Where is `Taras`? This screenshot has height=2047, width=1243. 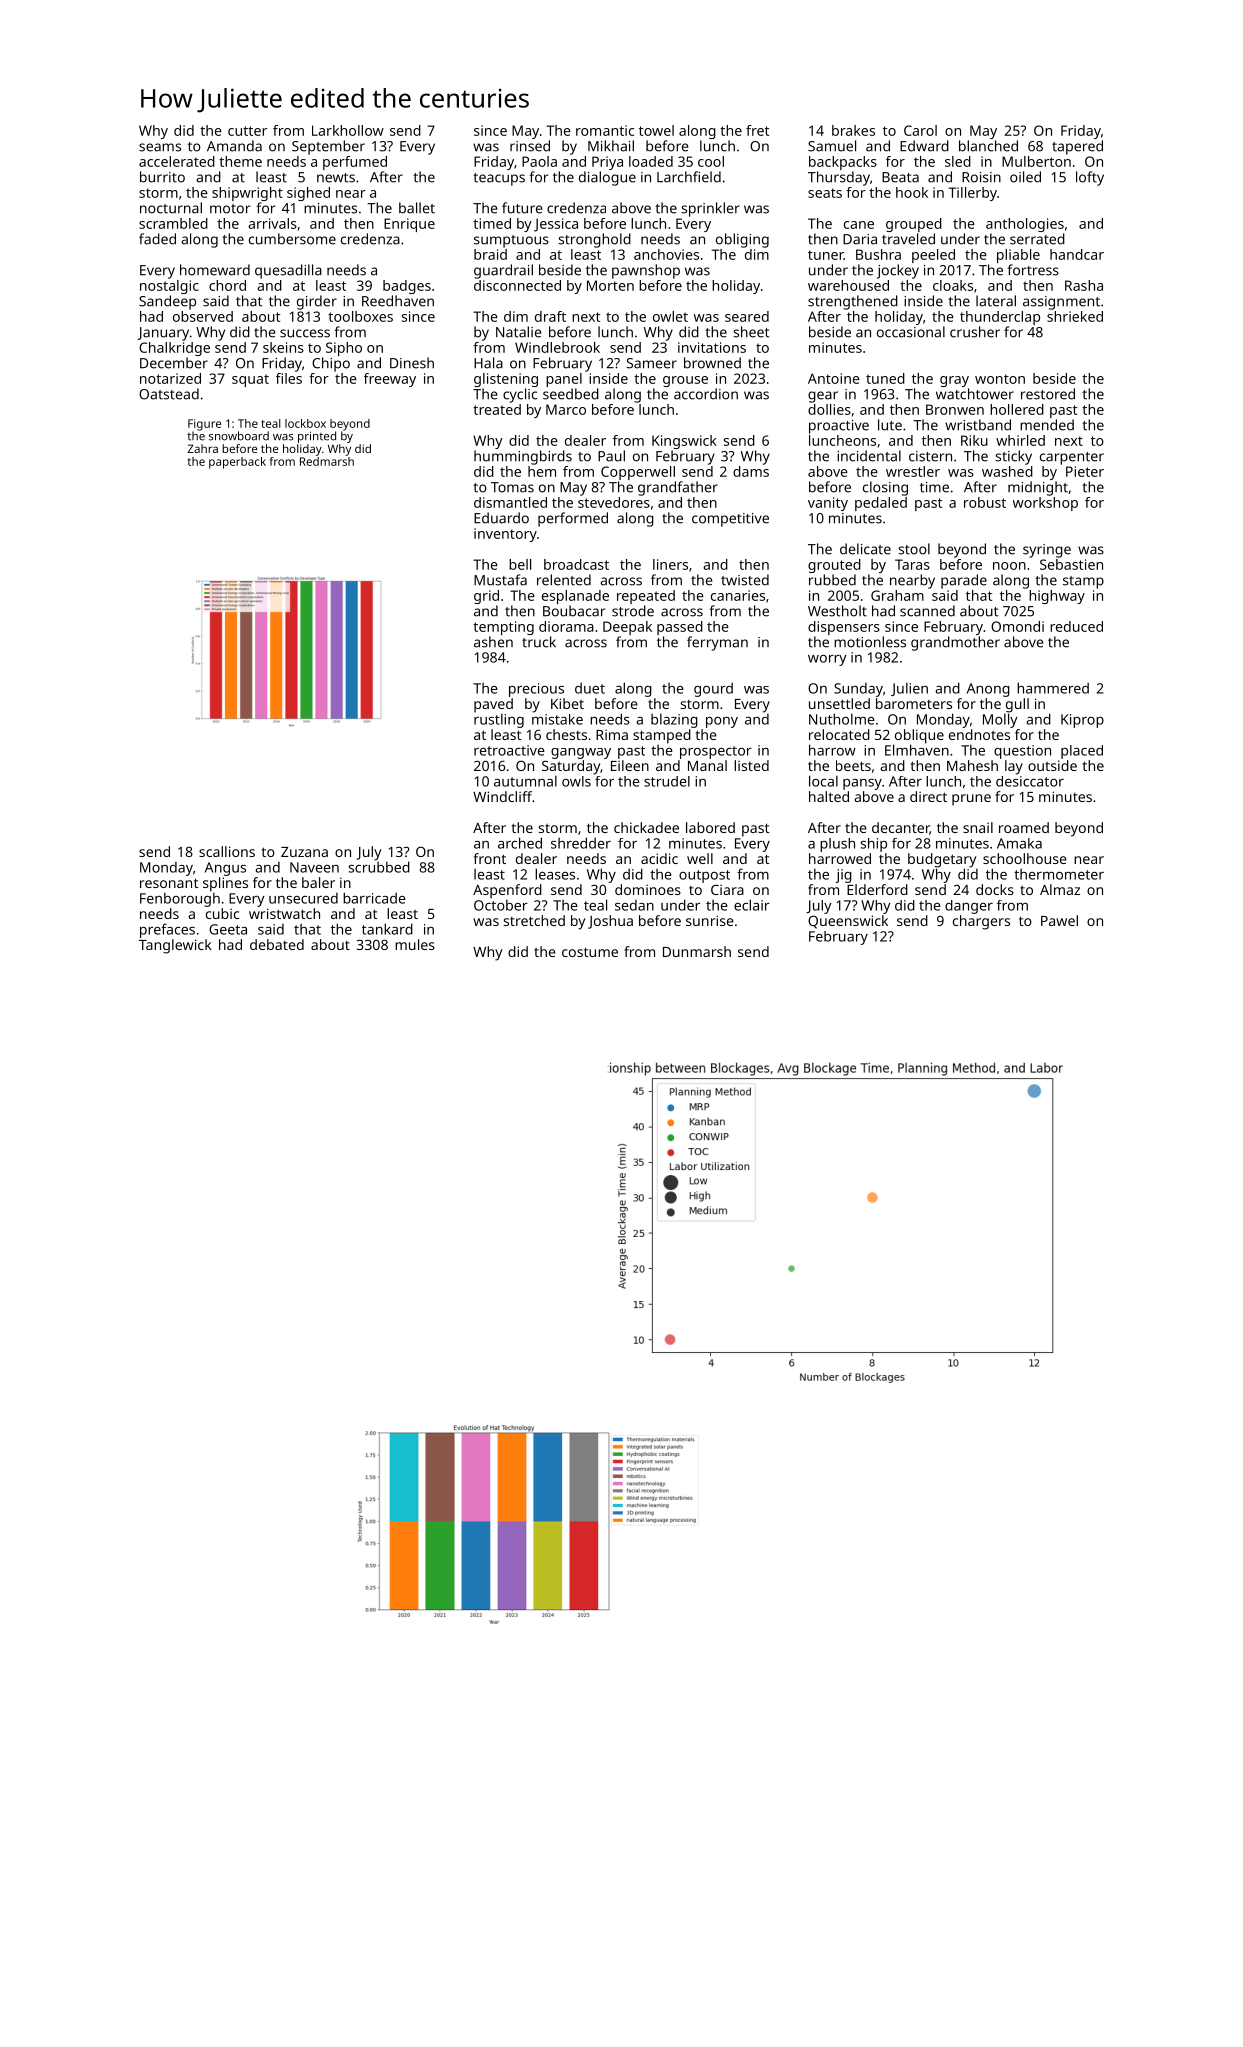 Taras is located at coordinates (912, 564).
